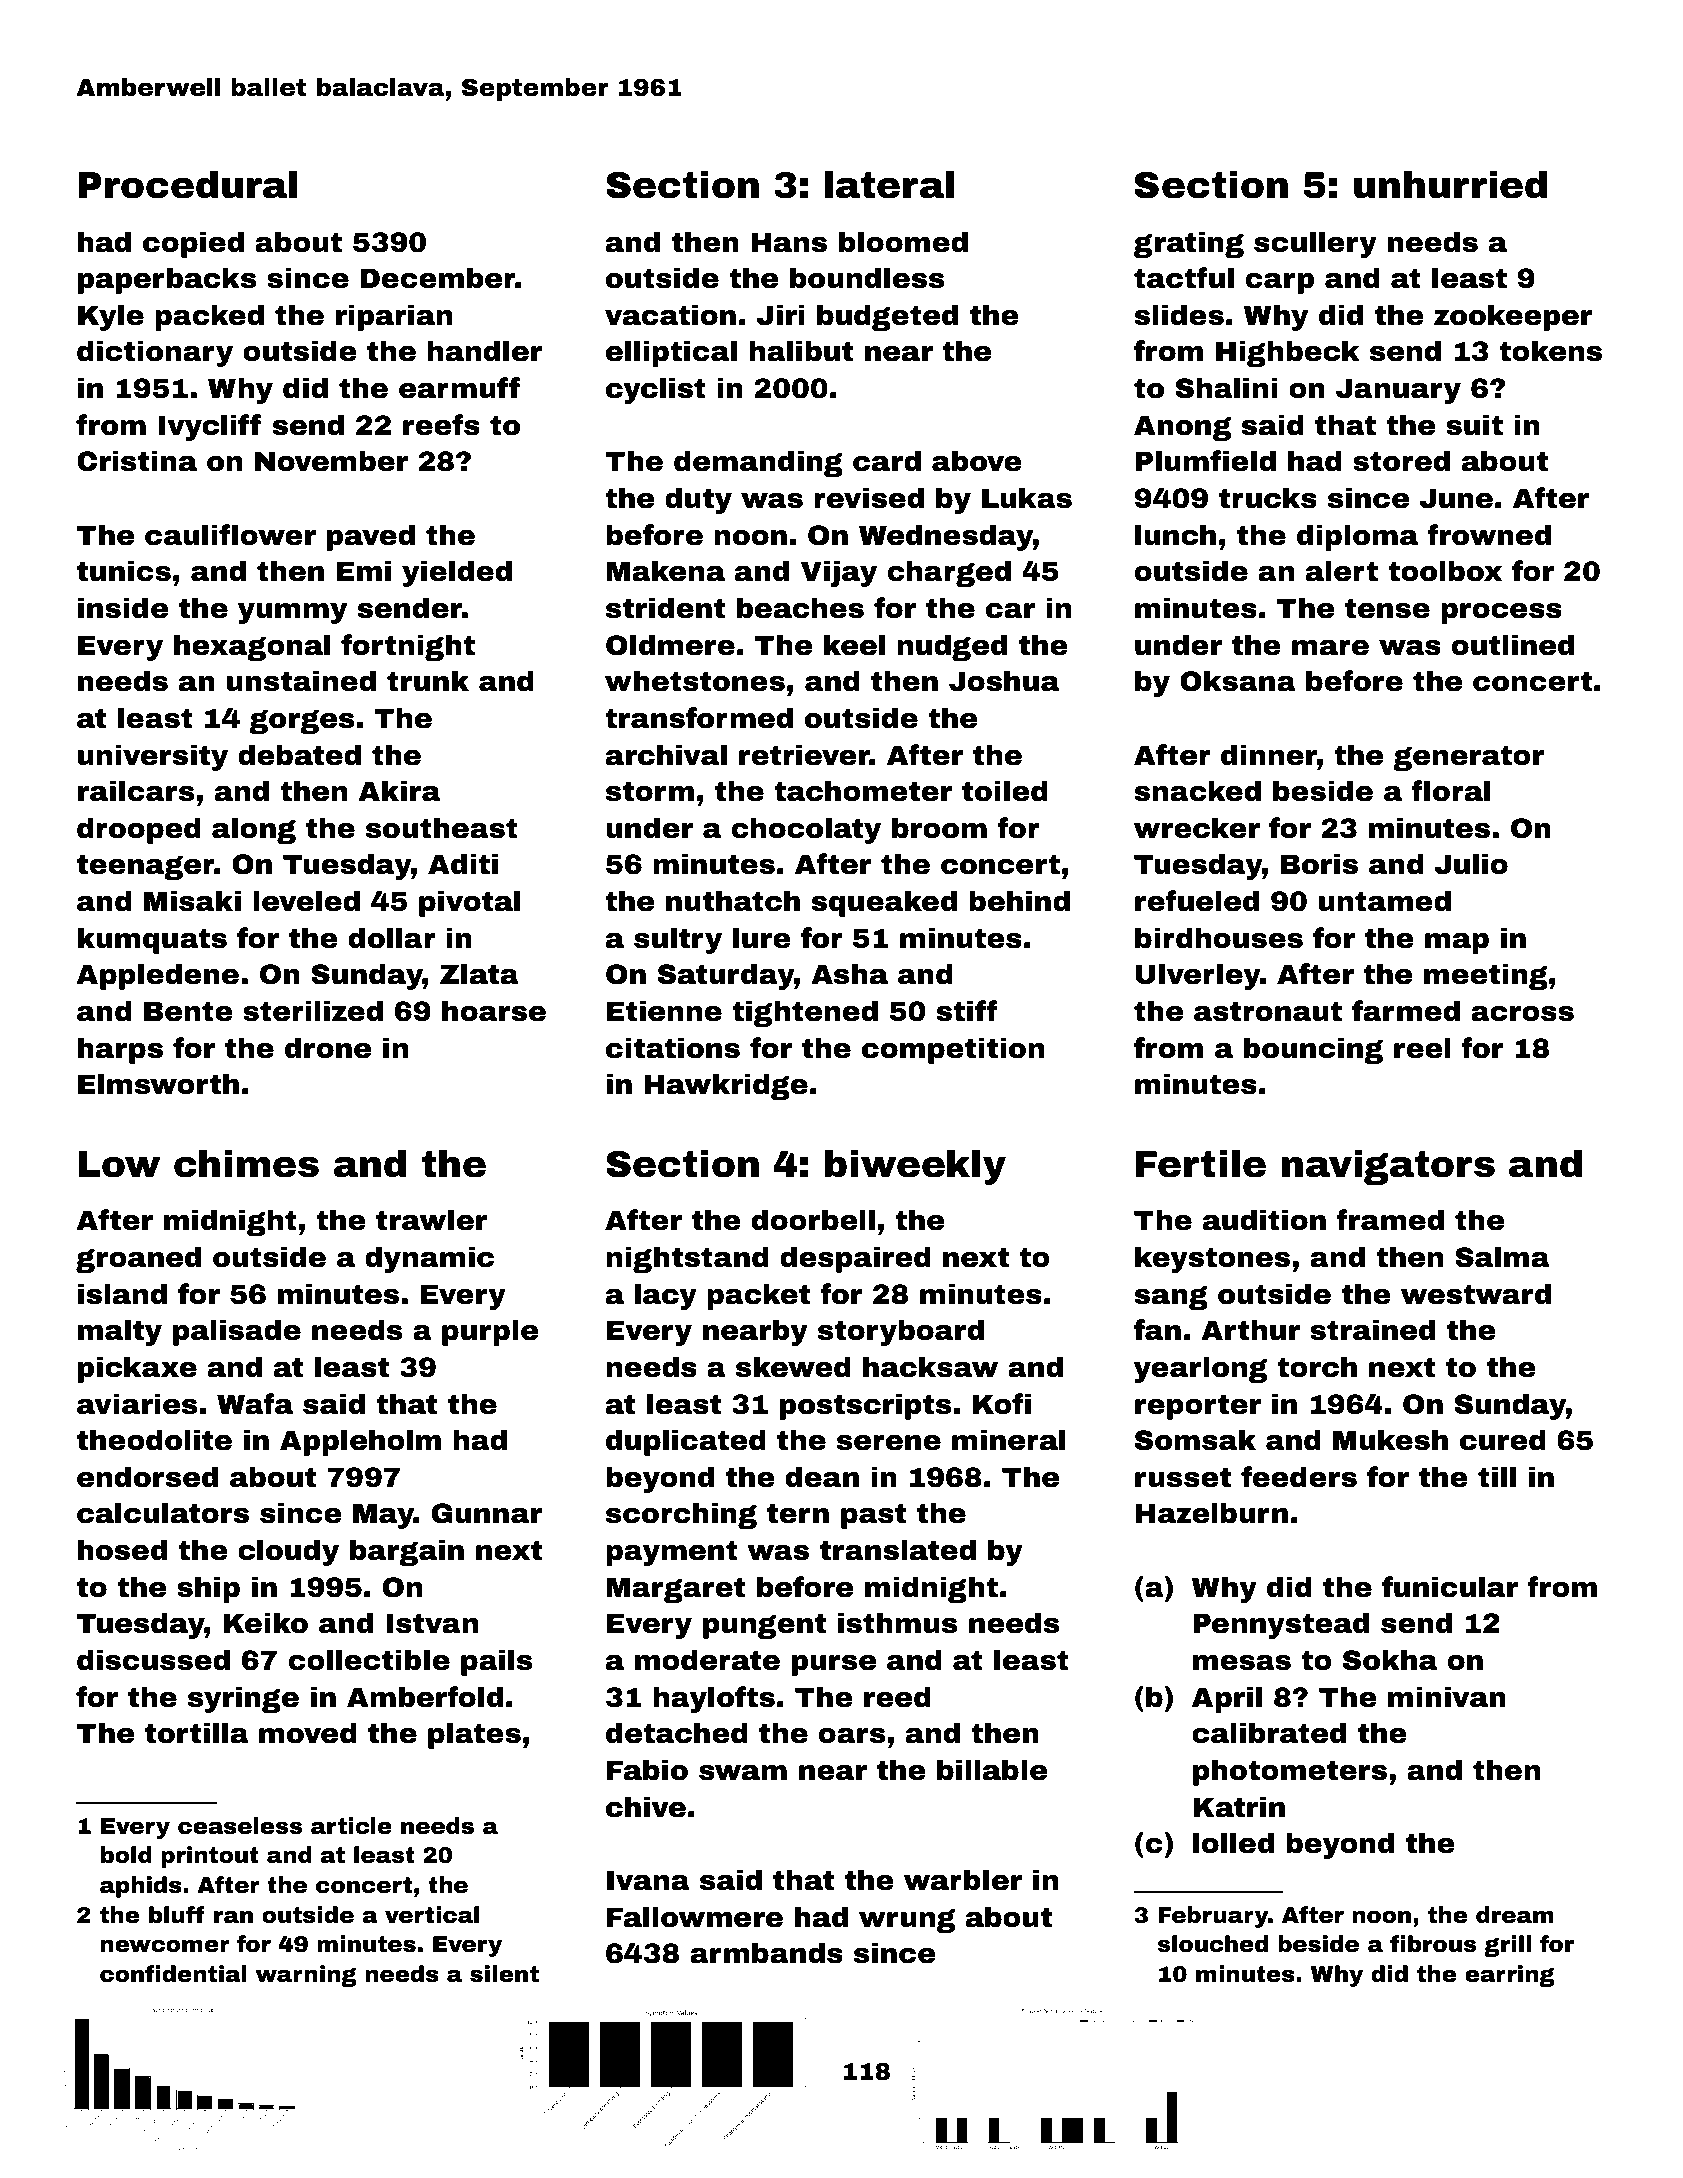  I want to click on meeting, so click(1486, 976).
